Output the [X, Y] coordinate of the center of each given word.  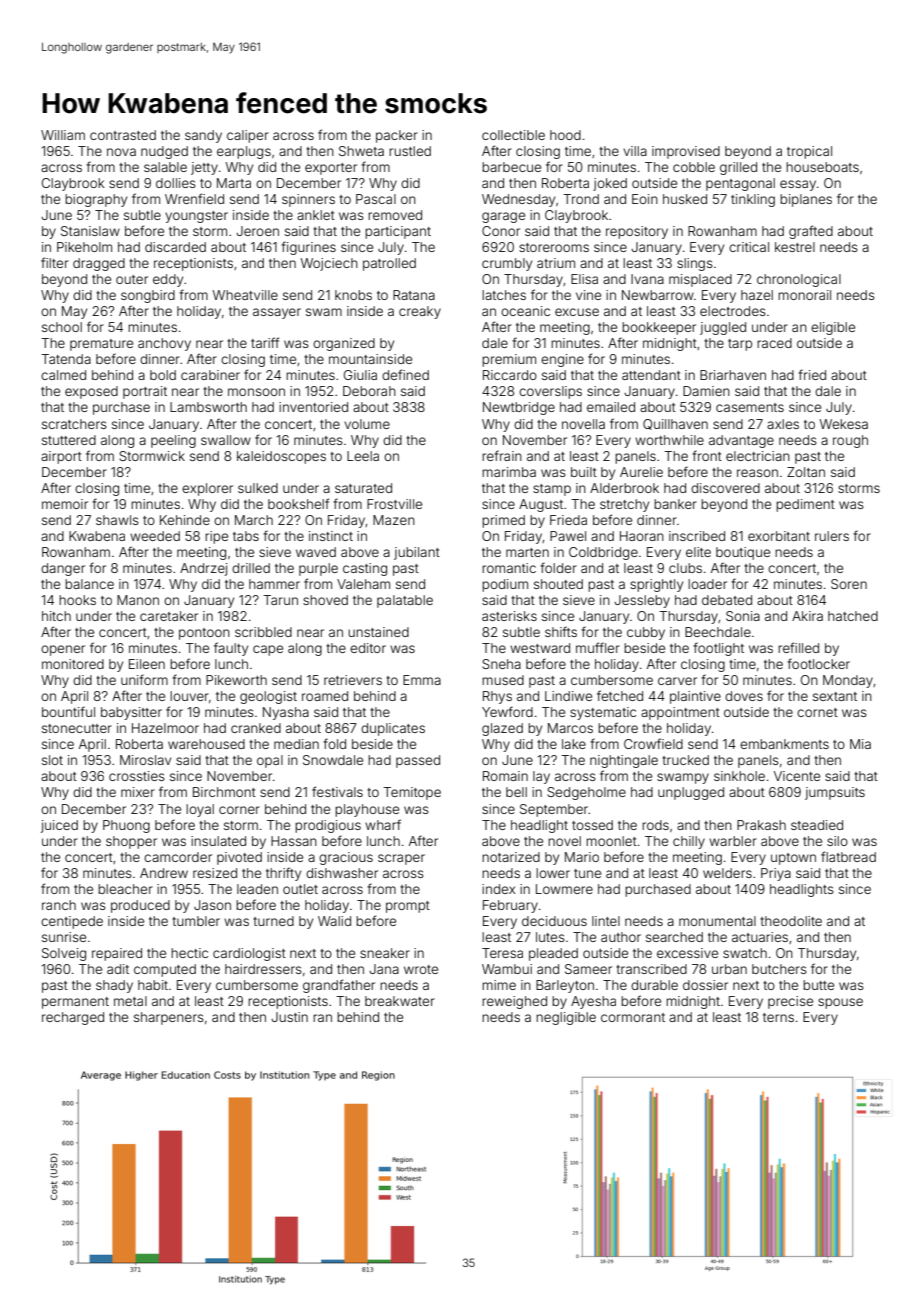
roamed [325, 696]
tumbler [196, 921]
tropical [809, 152]
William [63, 135]
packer [397, 136]
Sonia [743, 616]
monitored [73, 664]
